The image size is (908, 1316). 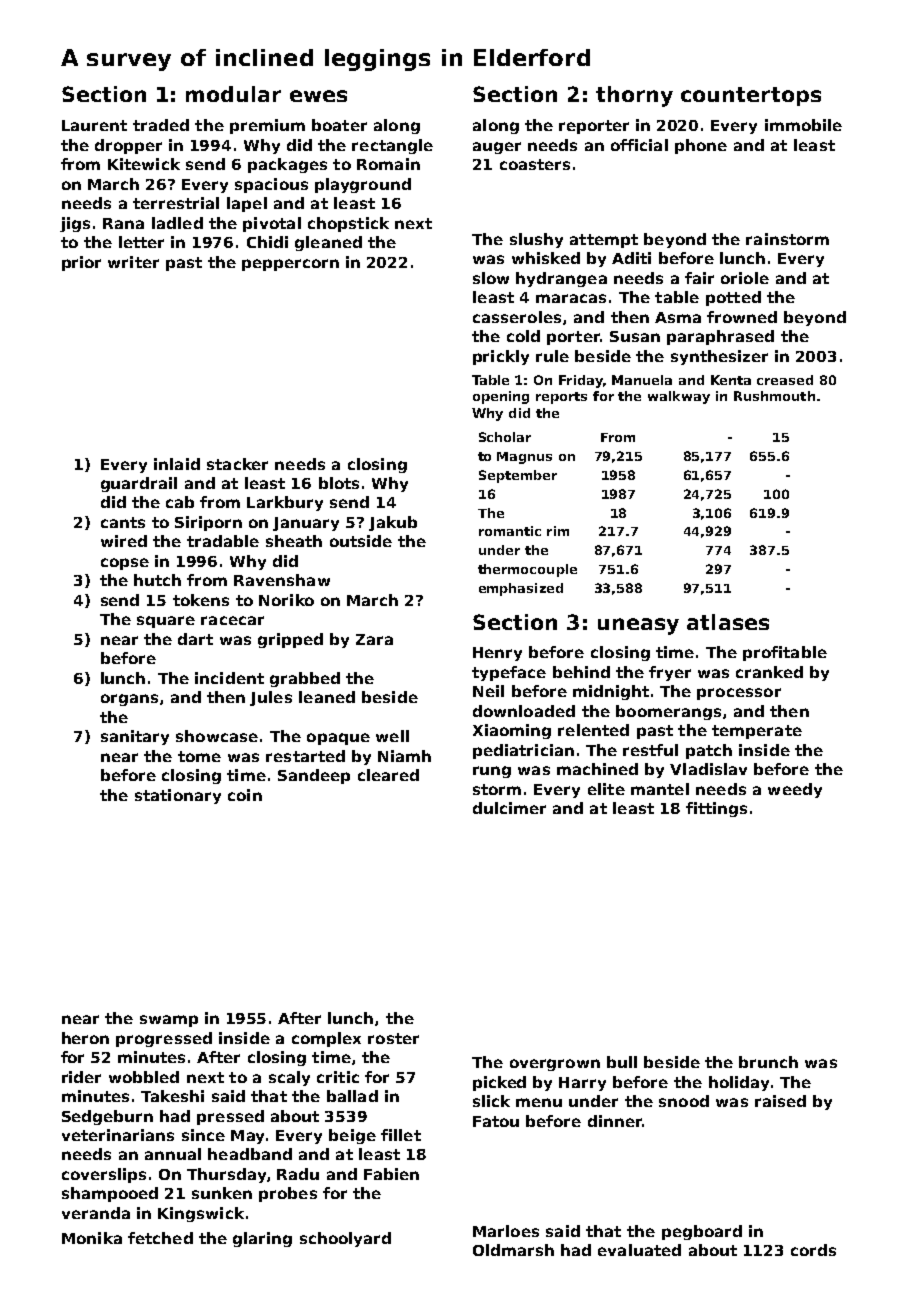 I want to click on premium, so click(x=267, y=126).
